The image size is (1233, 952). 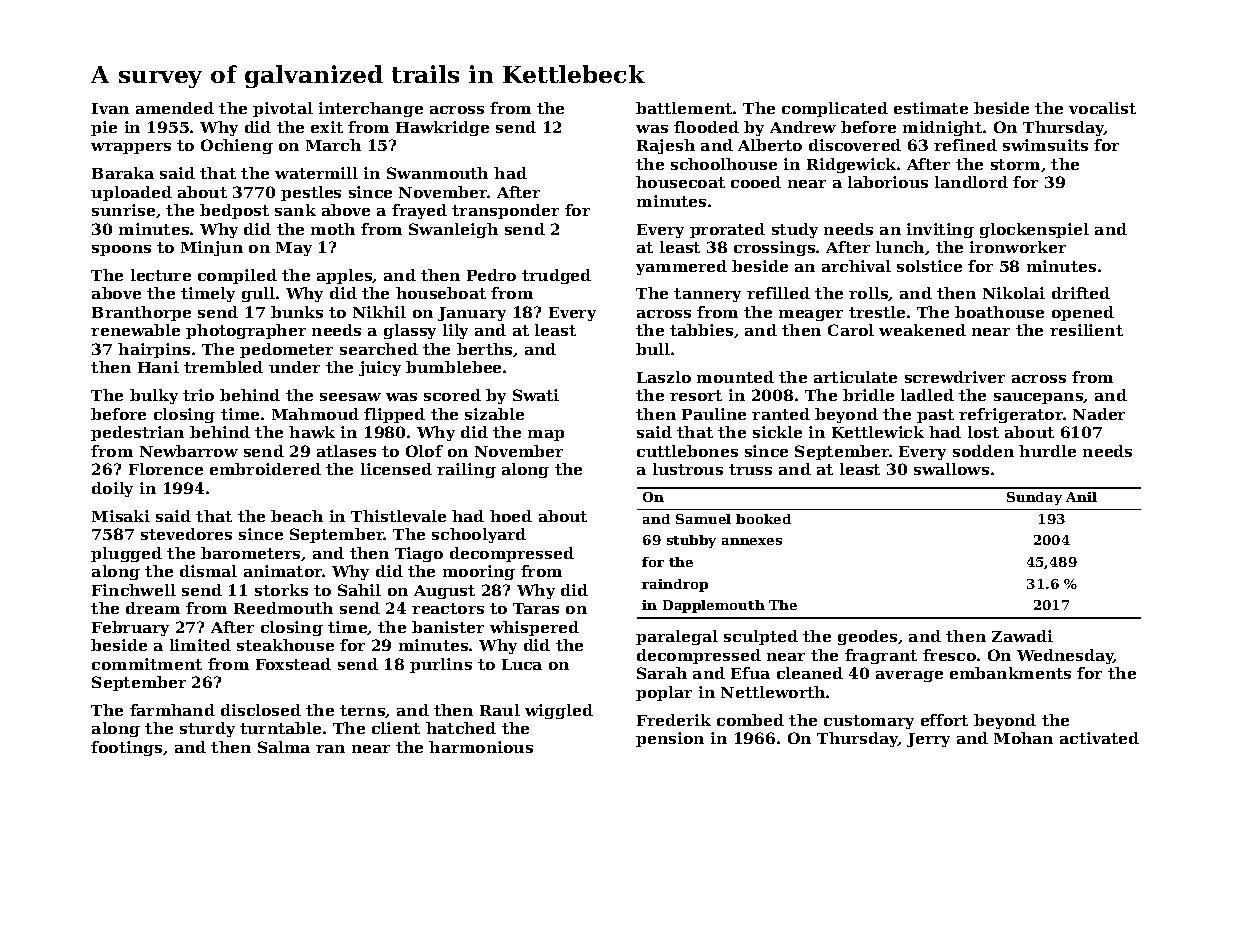 What do you see at coordinates (867, 637) in the screenshot?
I see `geodes` at bounding box center [867, 637].
